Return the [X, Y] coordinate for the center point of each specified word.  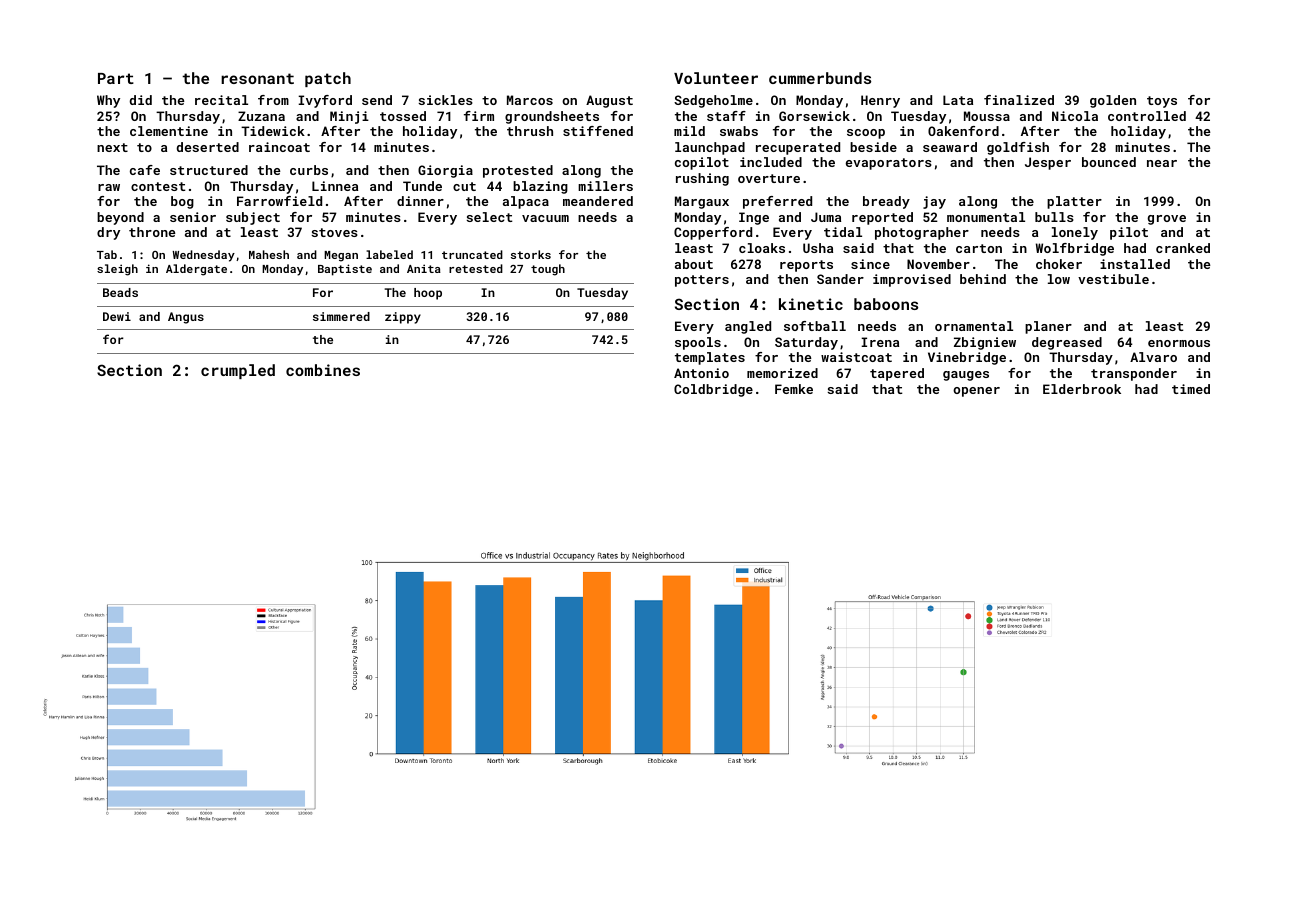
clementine [169, 131]
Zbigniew [985, 343]
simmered [341, 316]
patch [328, 79]
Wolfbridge [1075, 249]
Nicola [1075, 116]
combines [323, 370]
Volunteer [716, 78]
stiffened [598, 131]
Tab [107, 254]
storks [531, 254]
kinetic [811, 304]
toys [1162, 102]
